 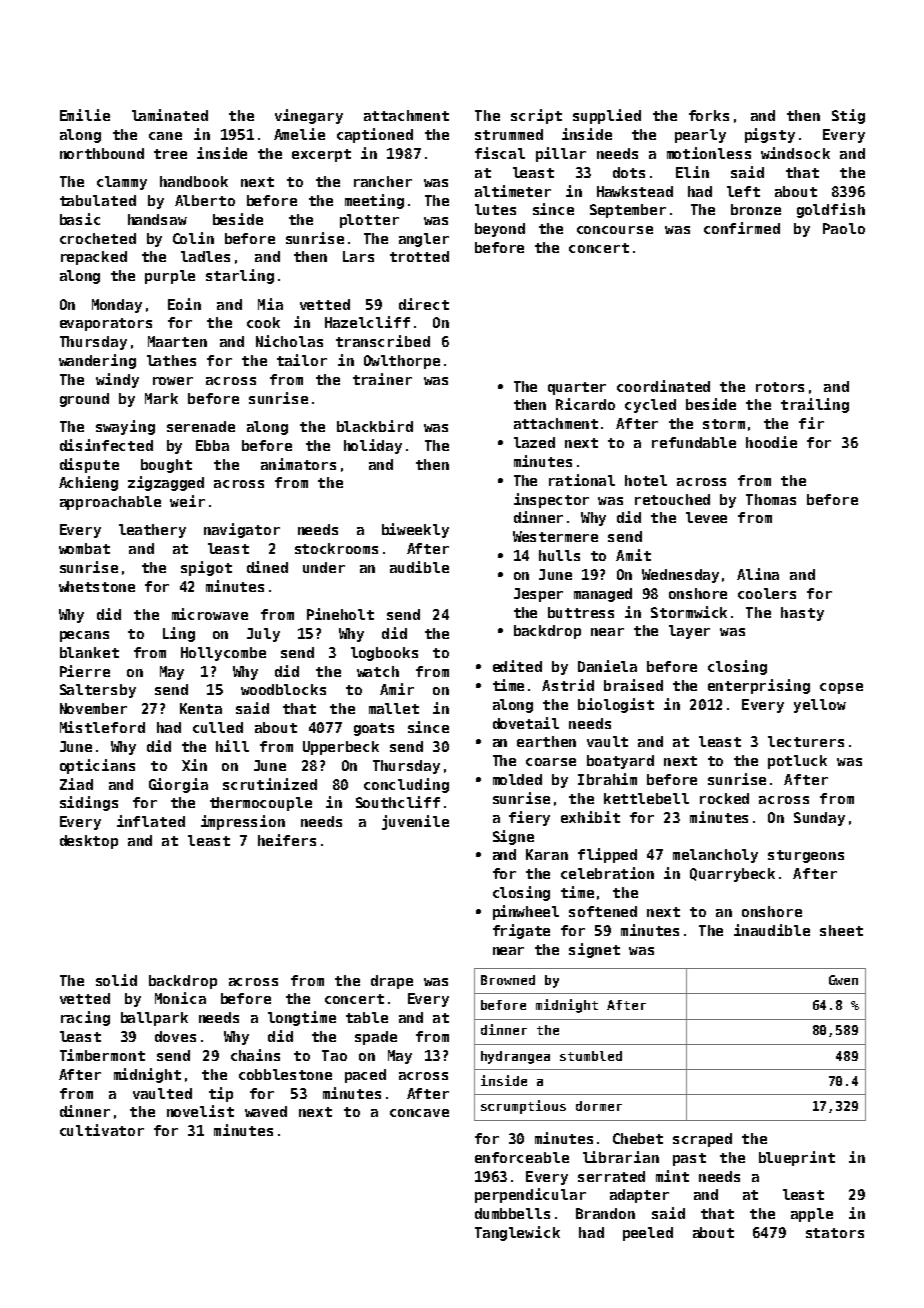 What do you see at coordinates (848, 116) in the document?
I see `Stig` at bounding box center [848, 116].
